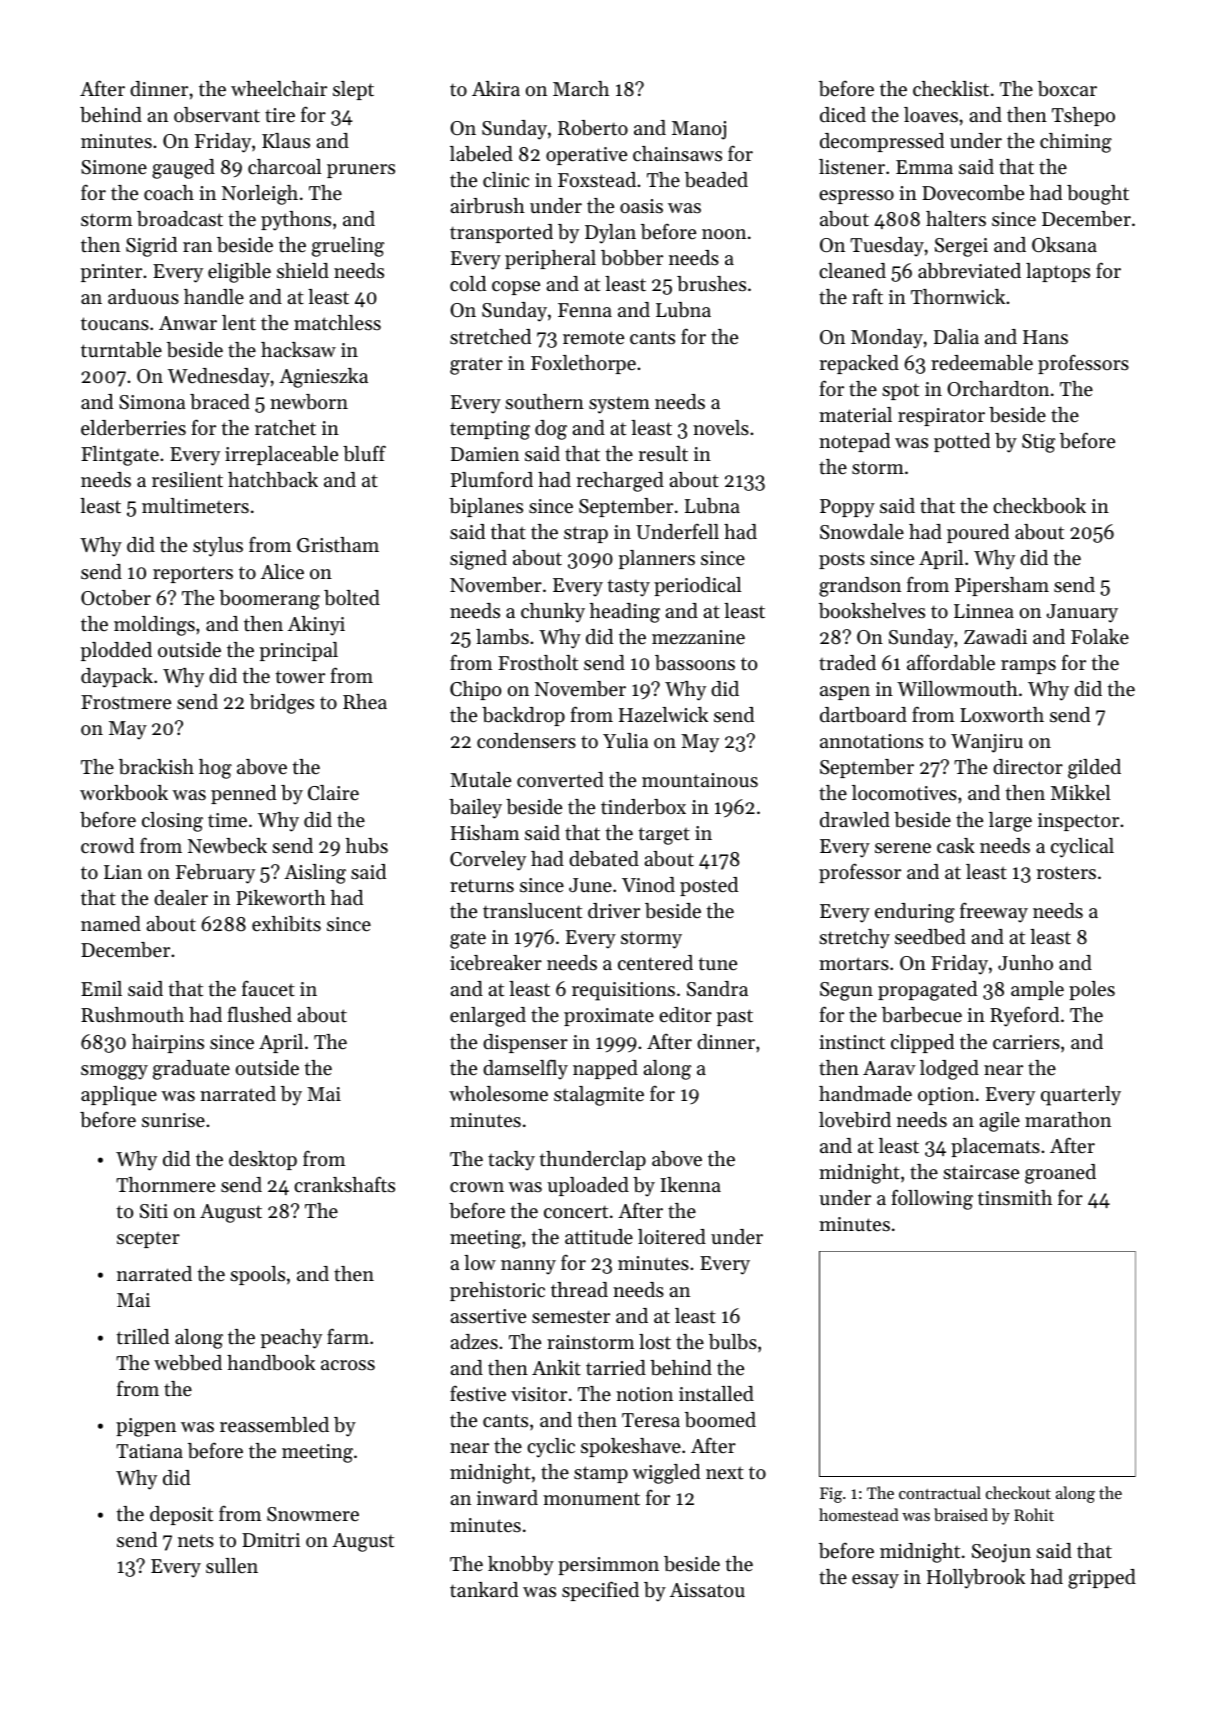 The image size is (1217, 1721). Describe the element at coordinates (260, 1014) in the image. I see `flushed` at that location.
